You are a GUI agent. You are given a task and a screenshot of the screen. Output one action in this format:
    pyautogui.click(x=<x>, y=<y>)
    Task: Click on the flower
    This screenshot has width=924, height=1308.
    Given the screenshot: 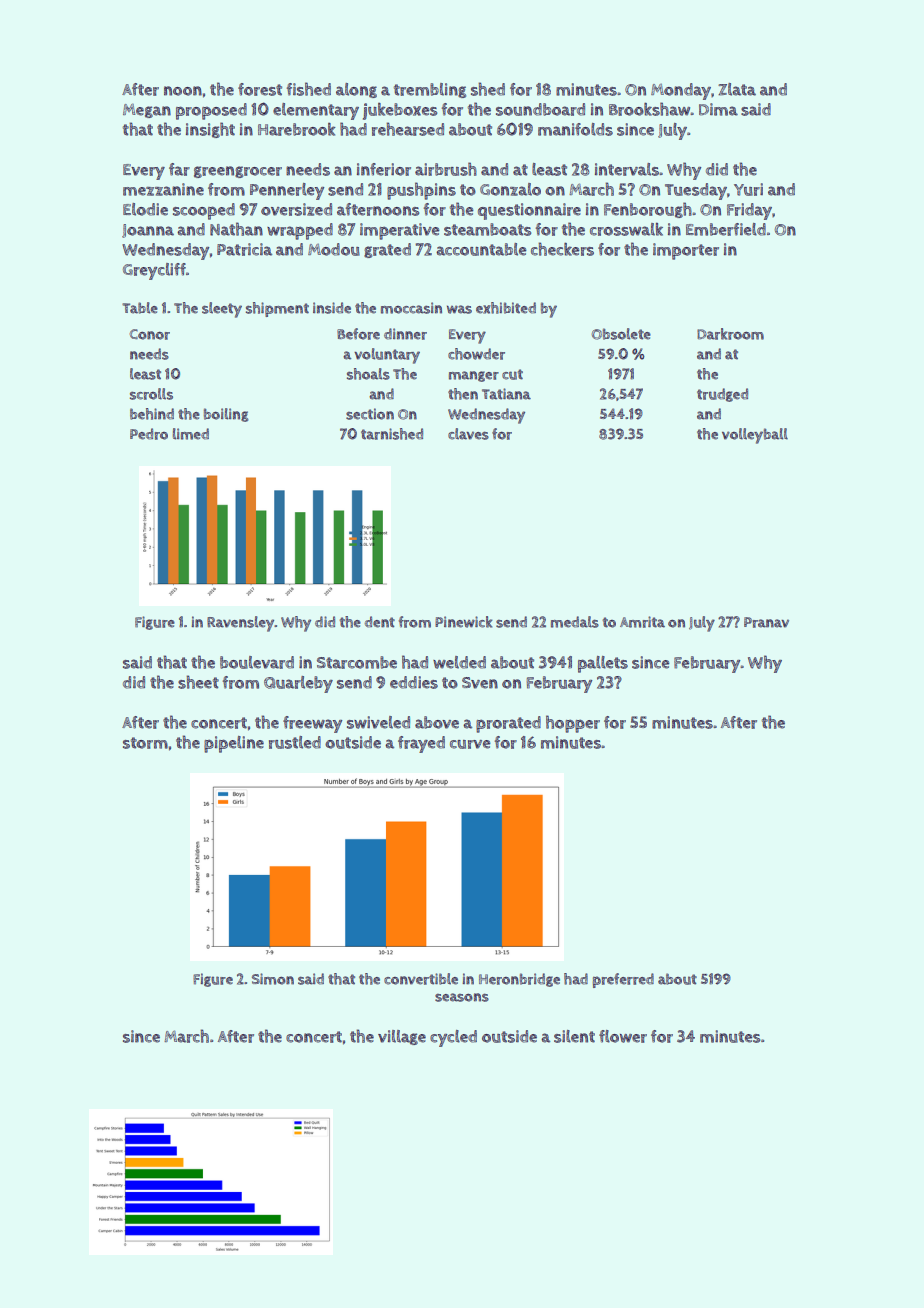 What is the action you would take?
    pyautogui.click(x=623, y=1036)
